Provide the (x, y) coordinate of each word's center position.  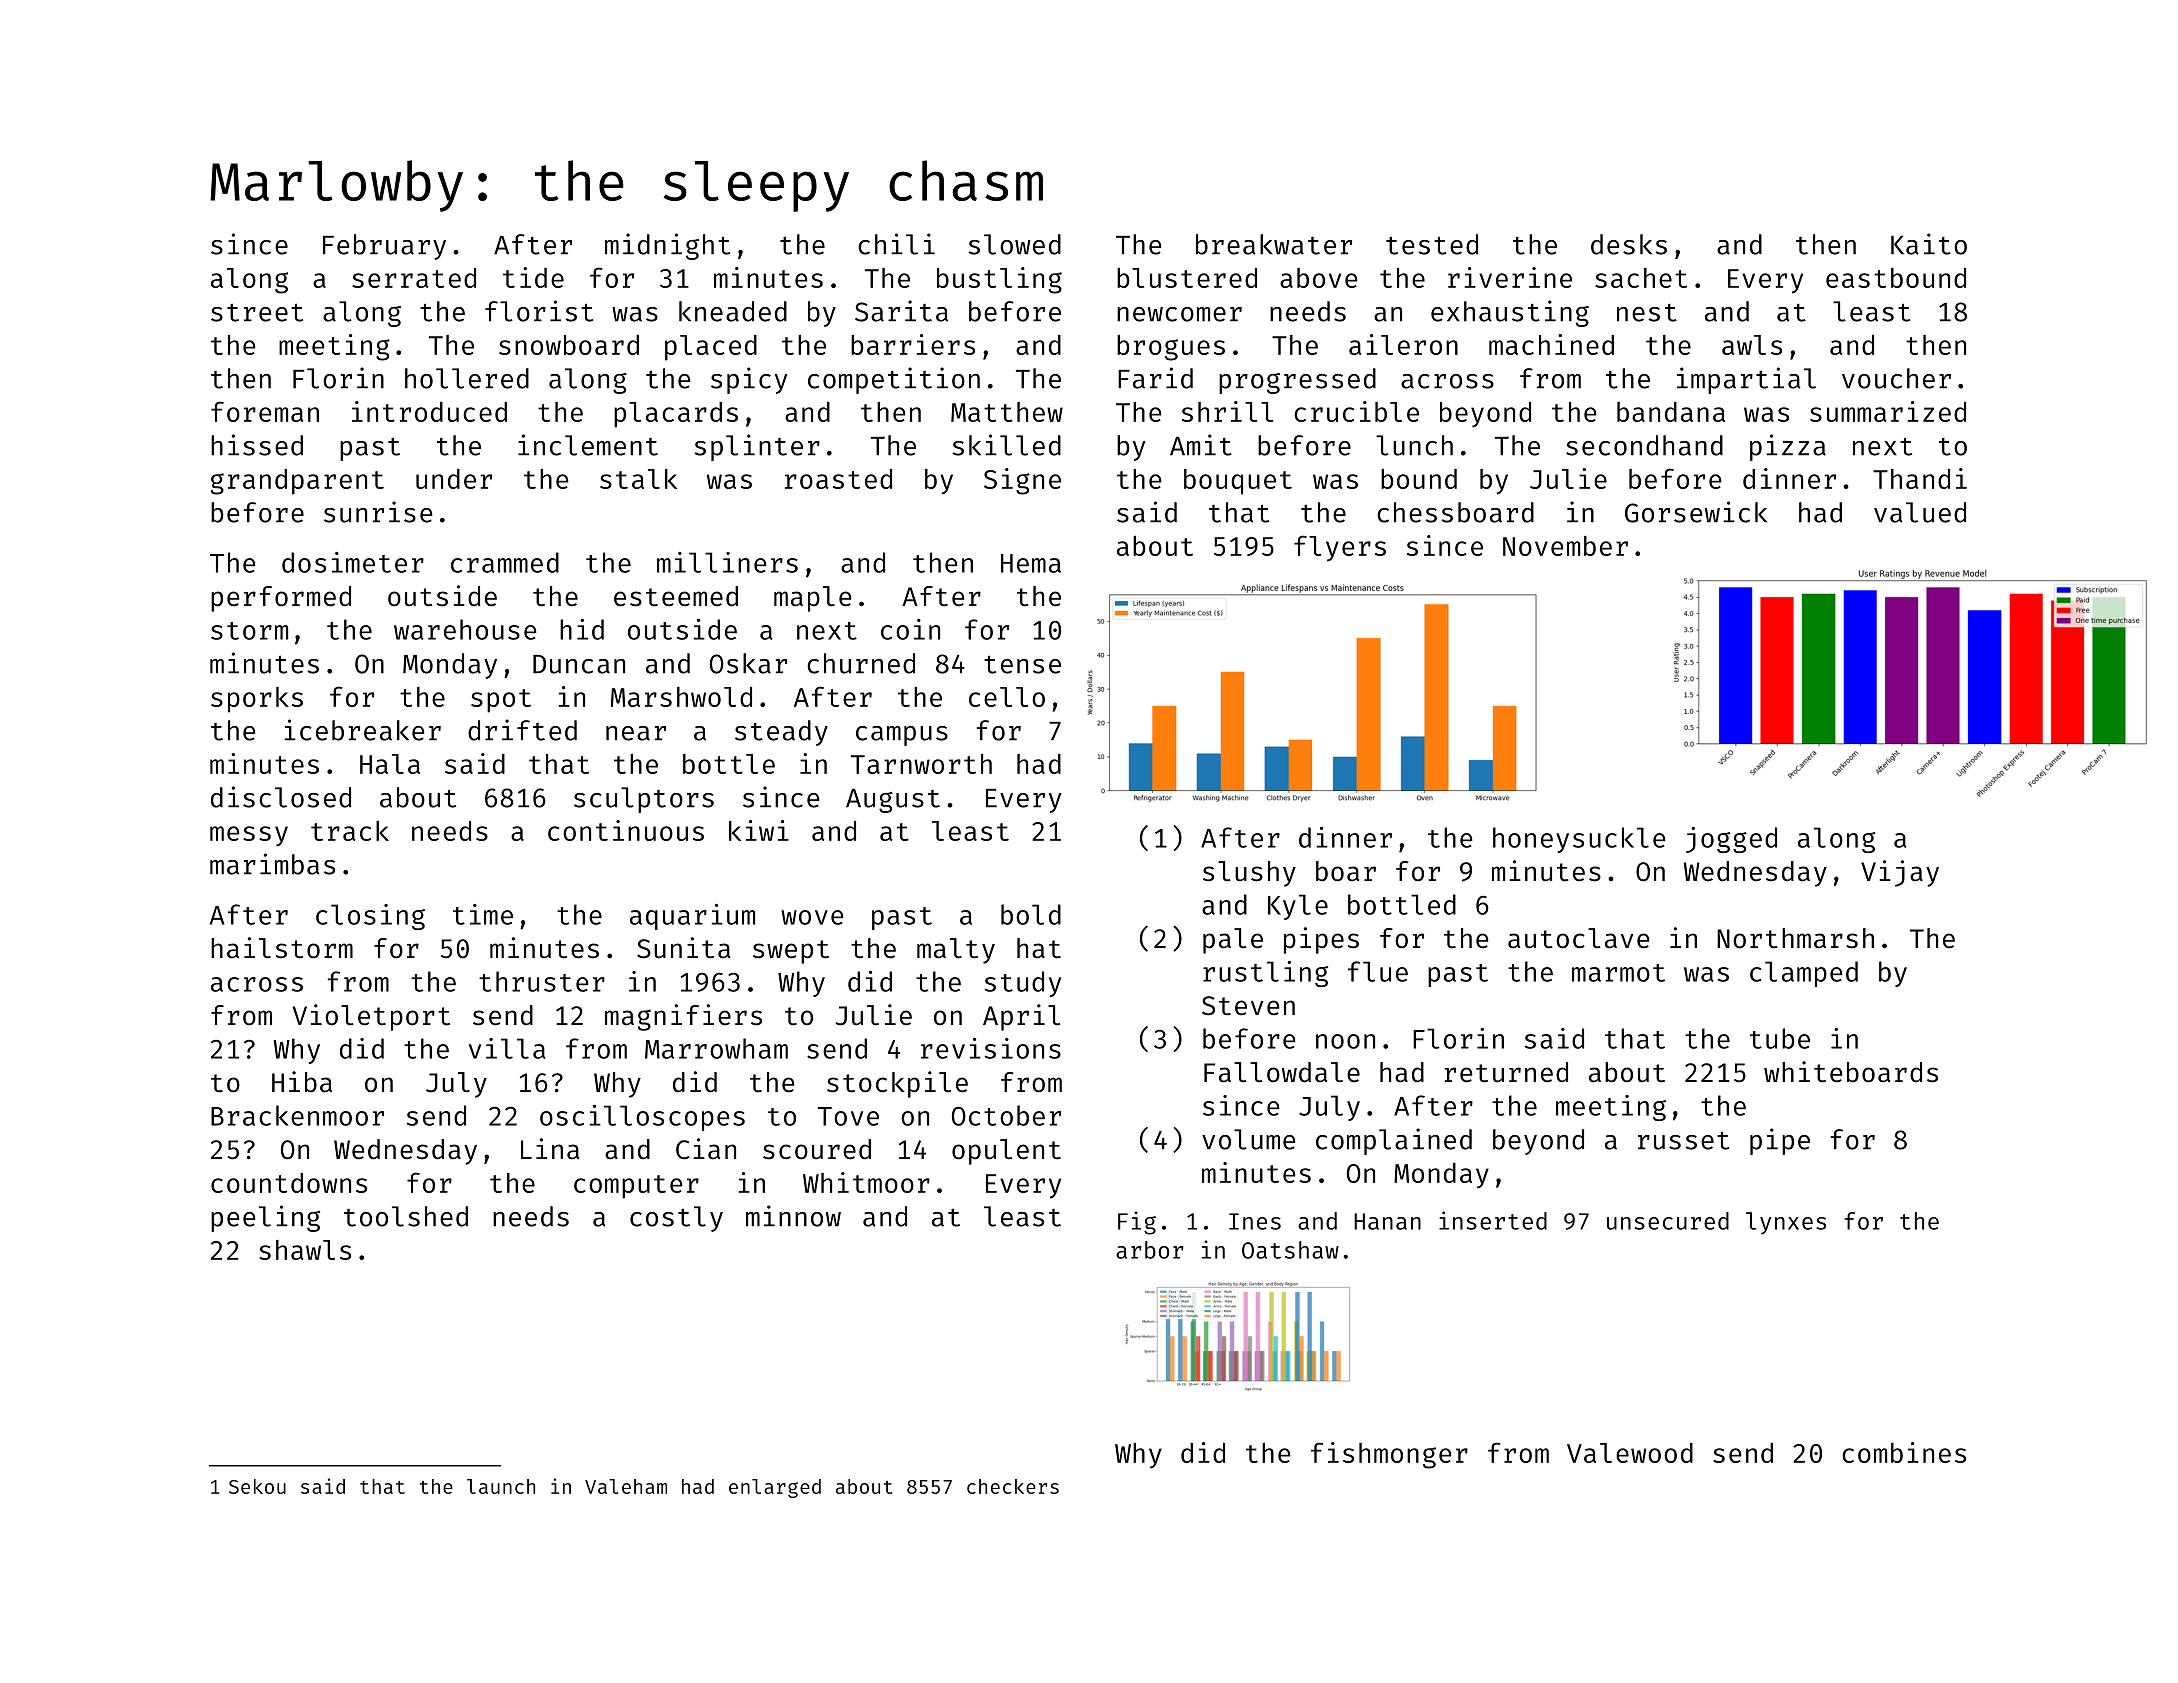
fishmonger (1389, 1455)
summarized (1888, 411)
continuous (626, 830)
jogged (1731, 840)
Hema (1031, 563)
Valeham (626, 1486)
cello (1007, 697)
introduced (429, 411)
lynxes (1786, 1223)
